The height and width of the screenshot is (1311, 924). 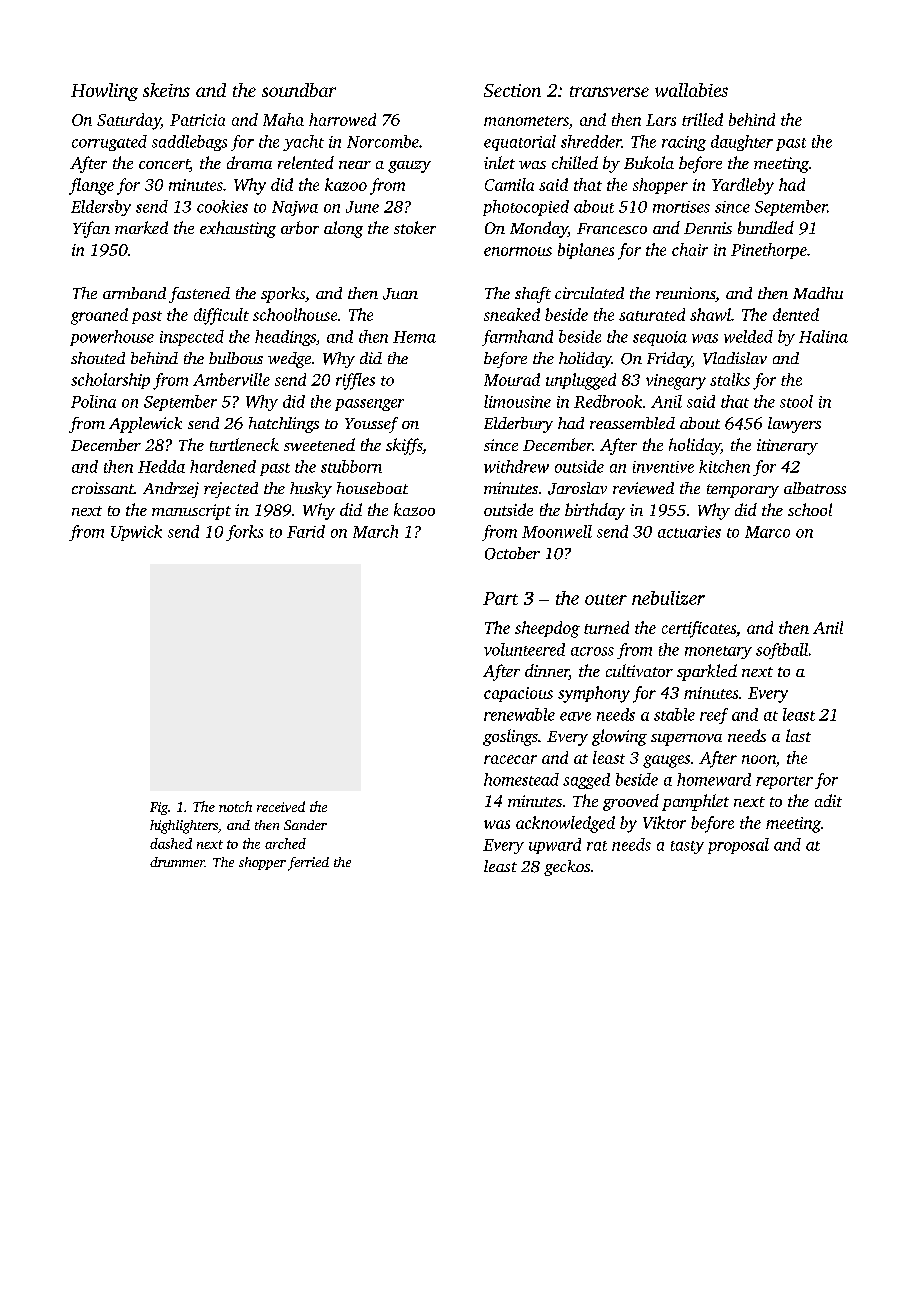 I want to click on drummer, so click(x=177, y=862).
